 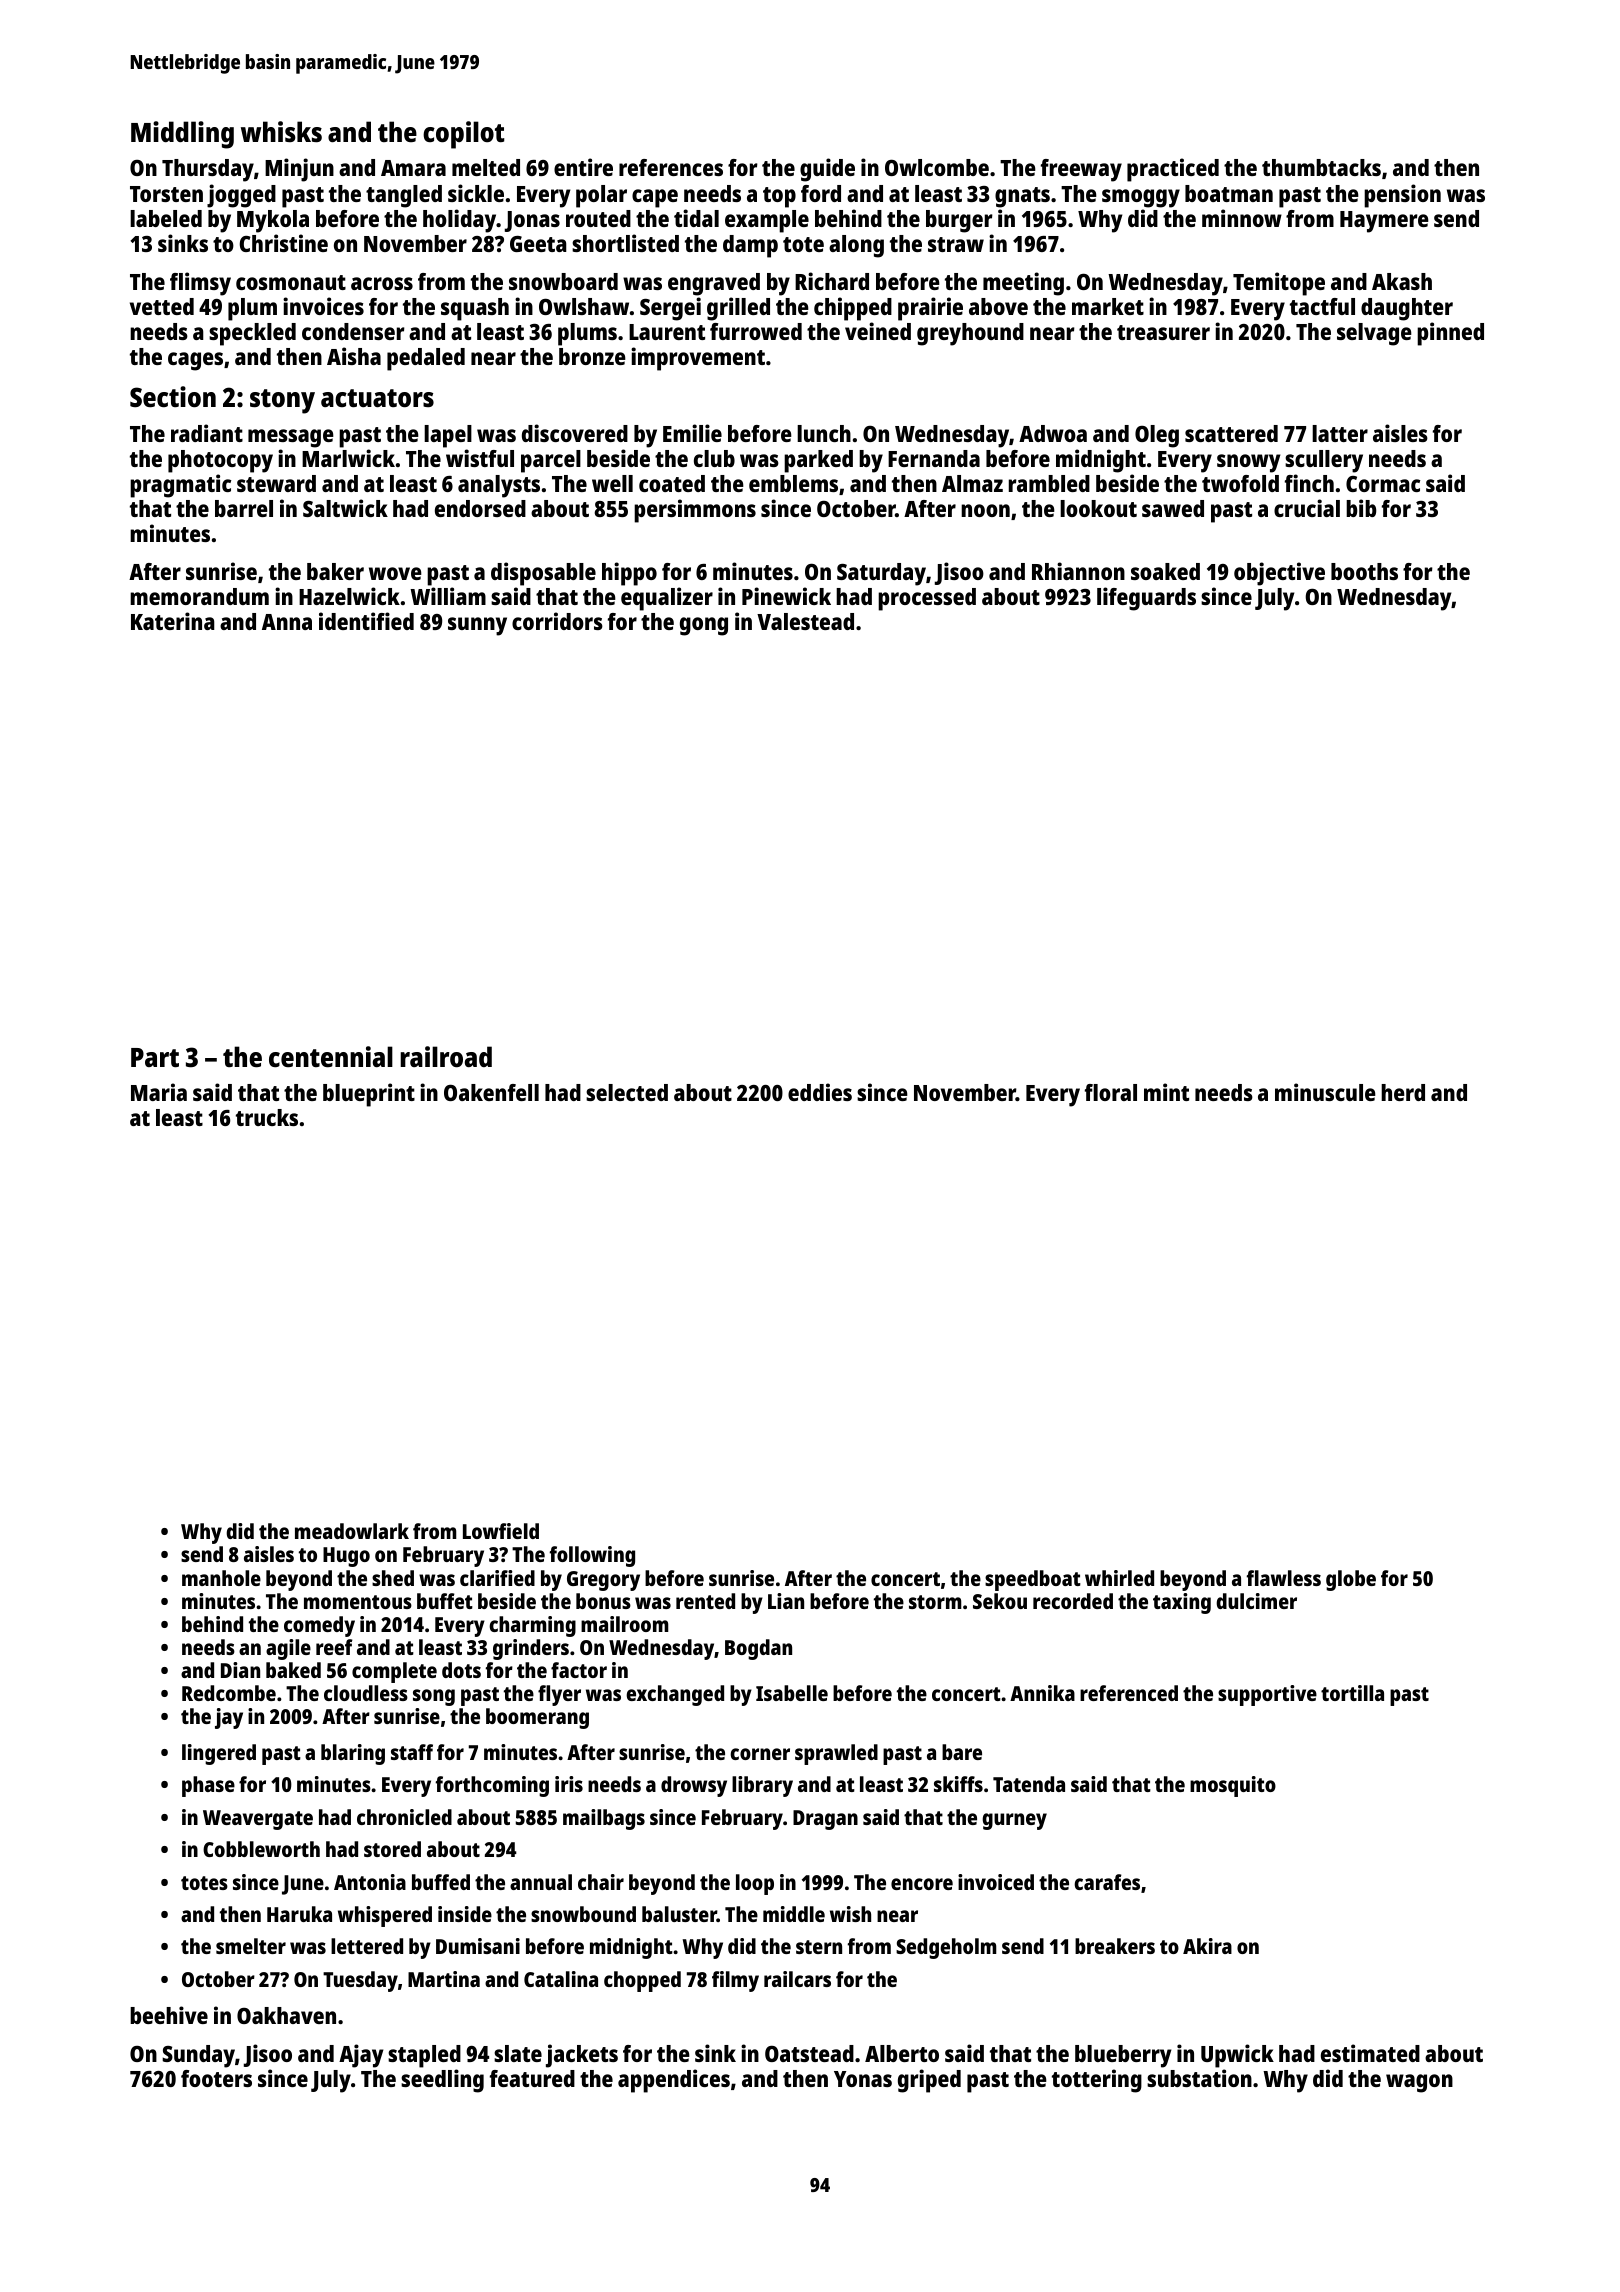 What do you see at coordinates (1129, 1693) in the screenshot?
I see `referenced` at bounding box center [1129, 1693].
